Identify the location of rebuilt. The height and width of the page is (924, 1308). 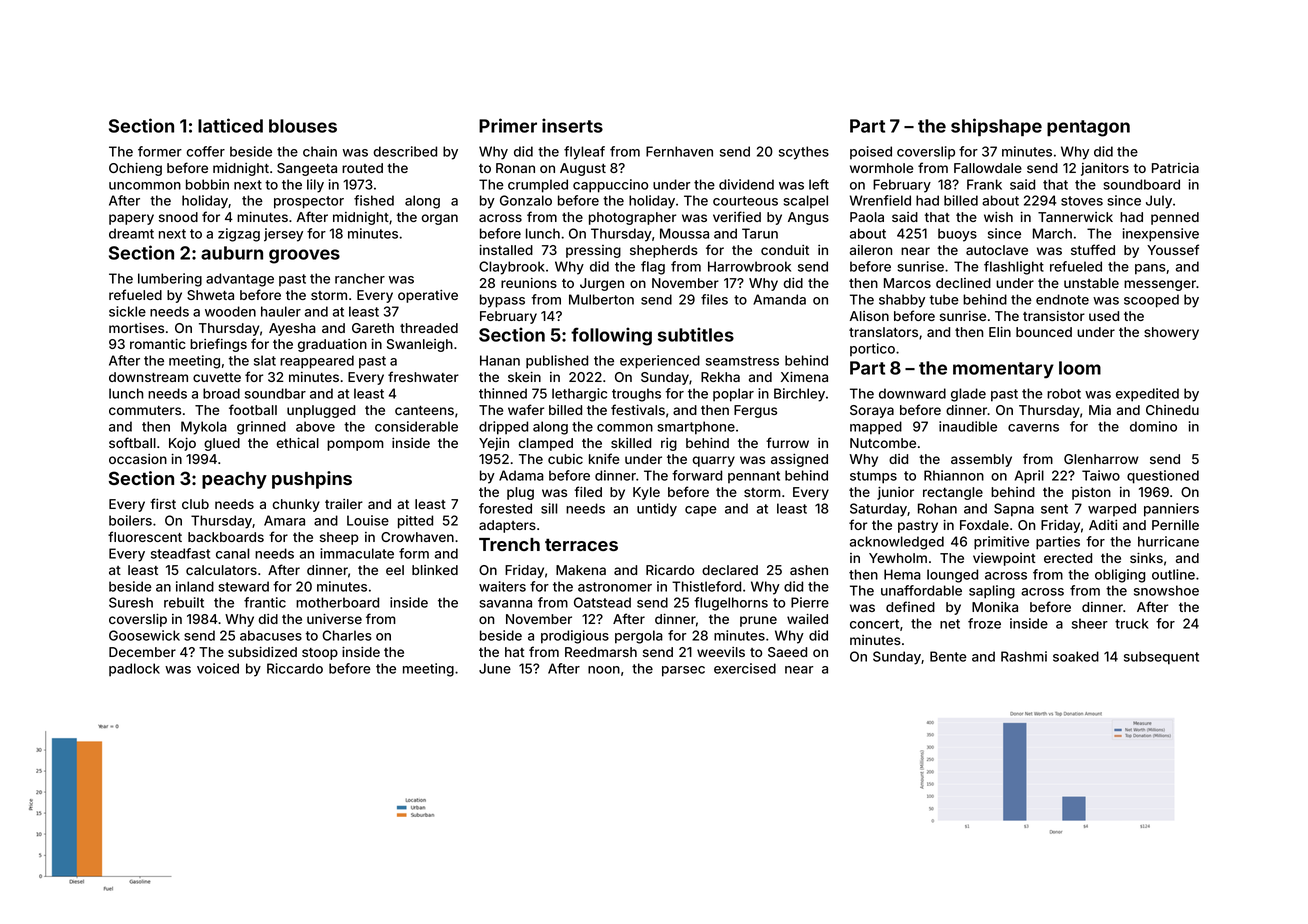
(184, 602).
